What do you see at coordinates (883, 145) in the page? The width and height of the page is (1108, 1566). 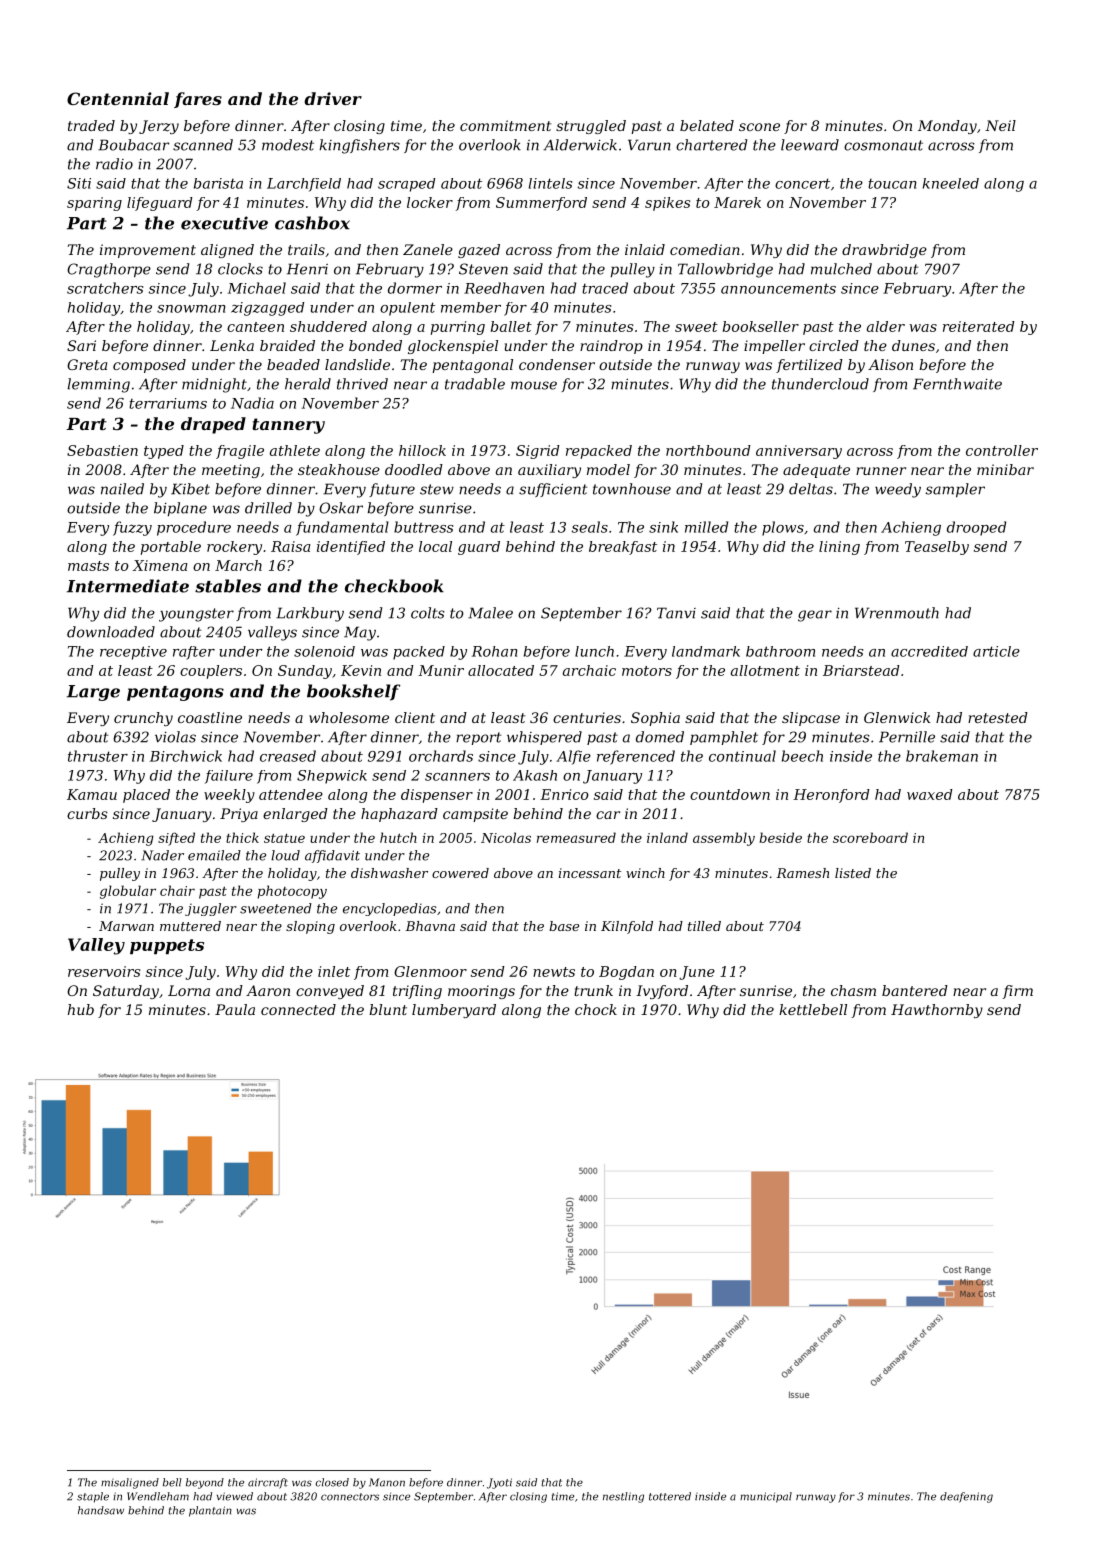 I see `cosmonaut` at bounding box center [883, 145].
